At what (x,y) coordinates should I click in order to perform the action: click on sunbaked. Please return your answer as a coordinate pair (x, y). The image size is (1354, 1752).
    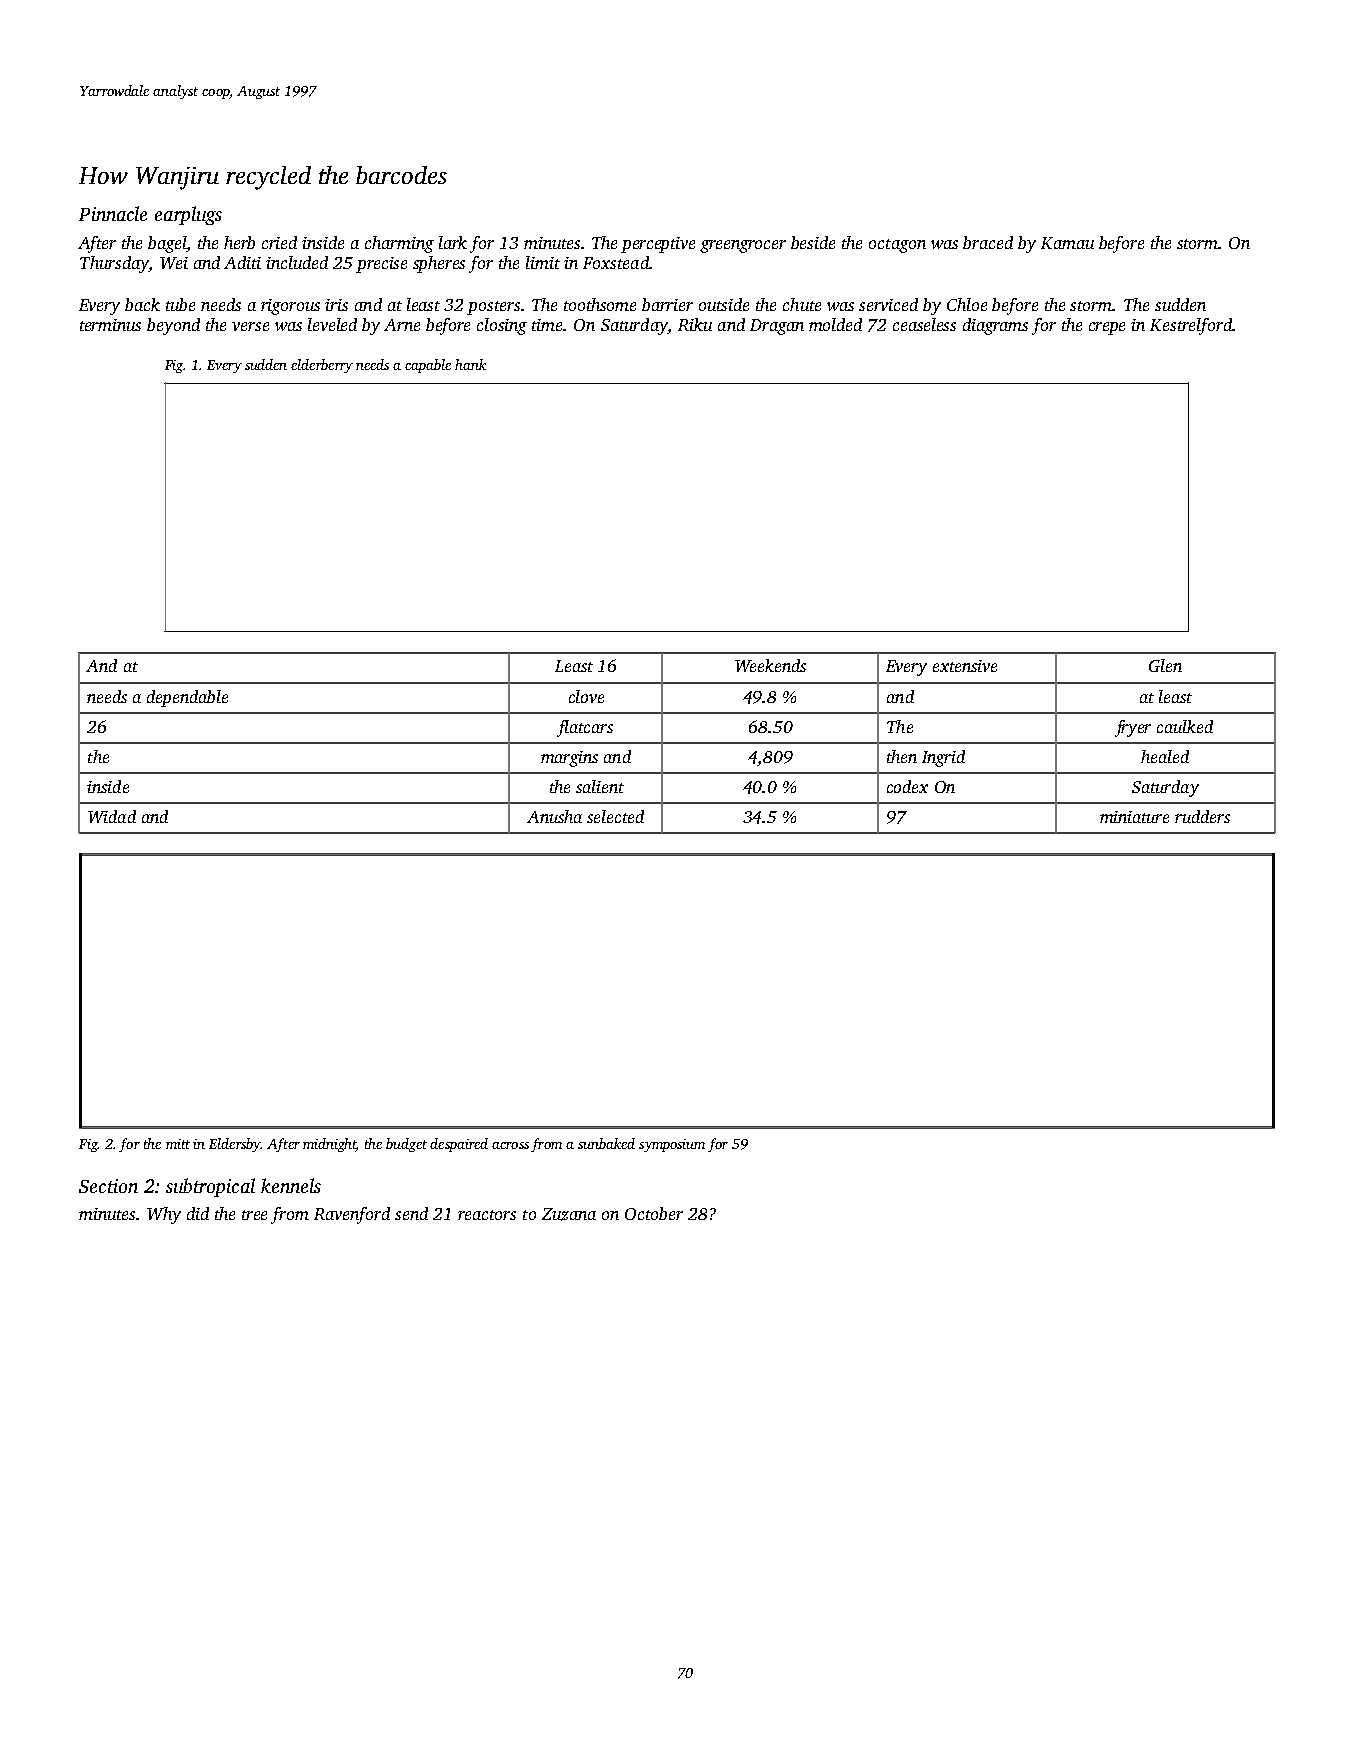
    Looking at the image, I should click on (606, 1143).
